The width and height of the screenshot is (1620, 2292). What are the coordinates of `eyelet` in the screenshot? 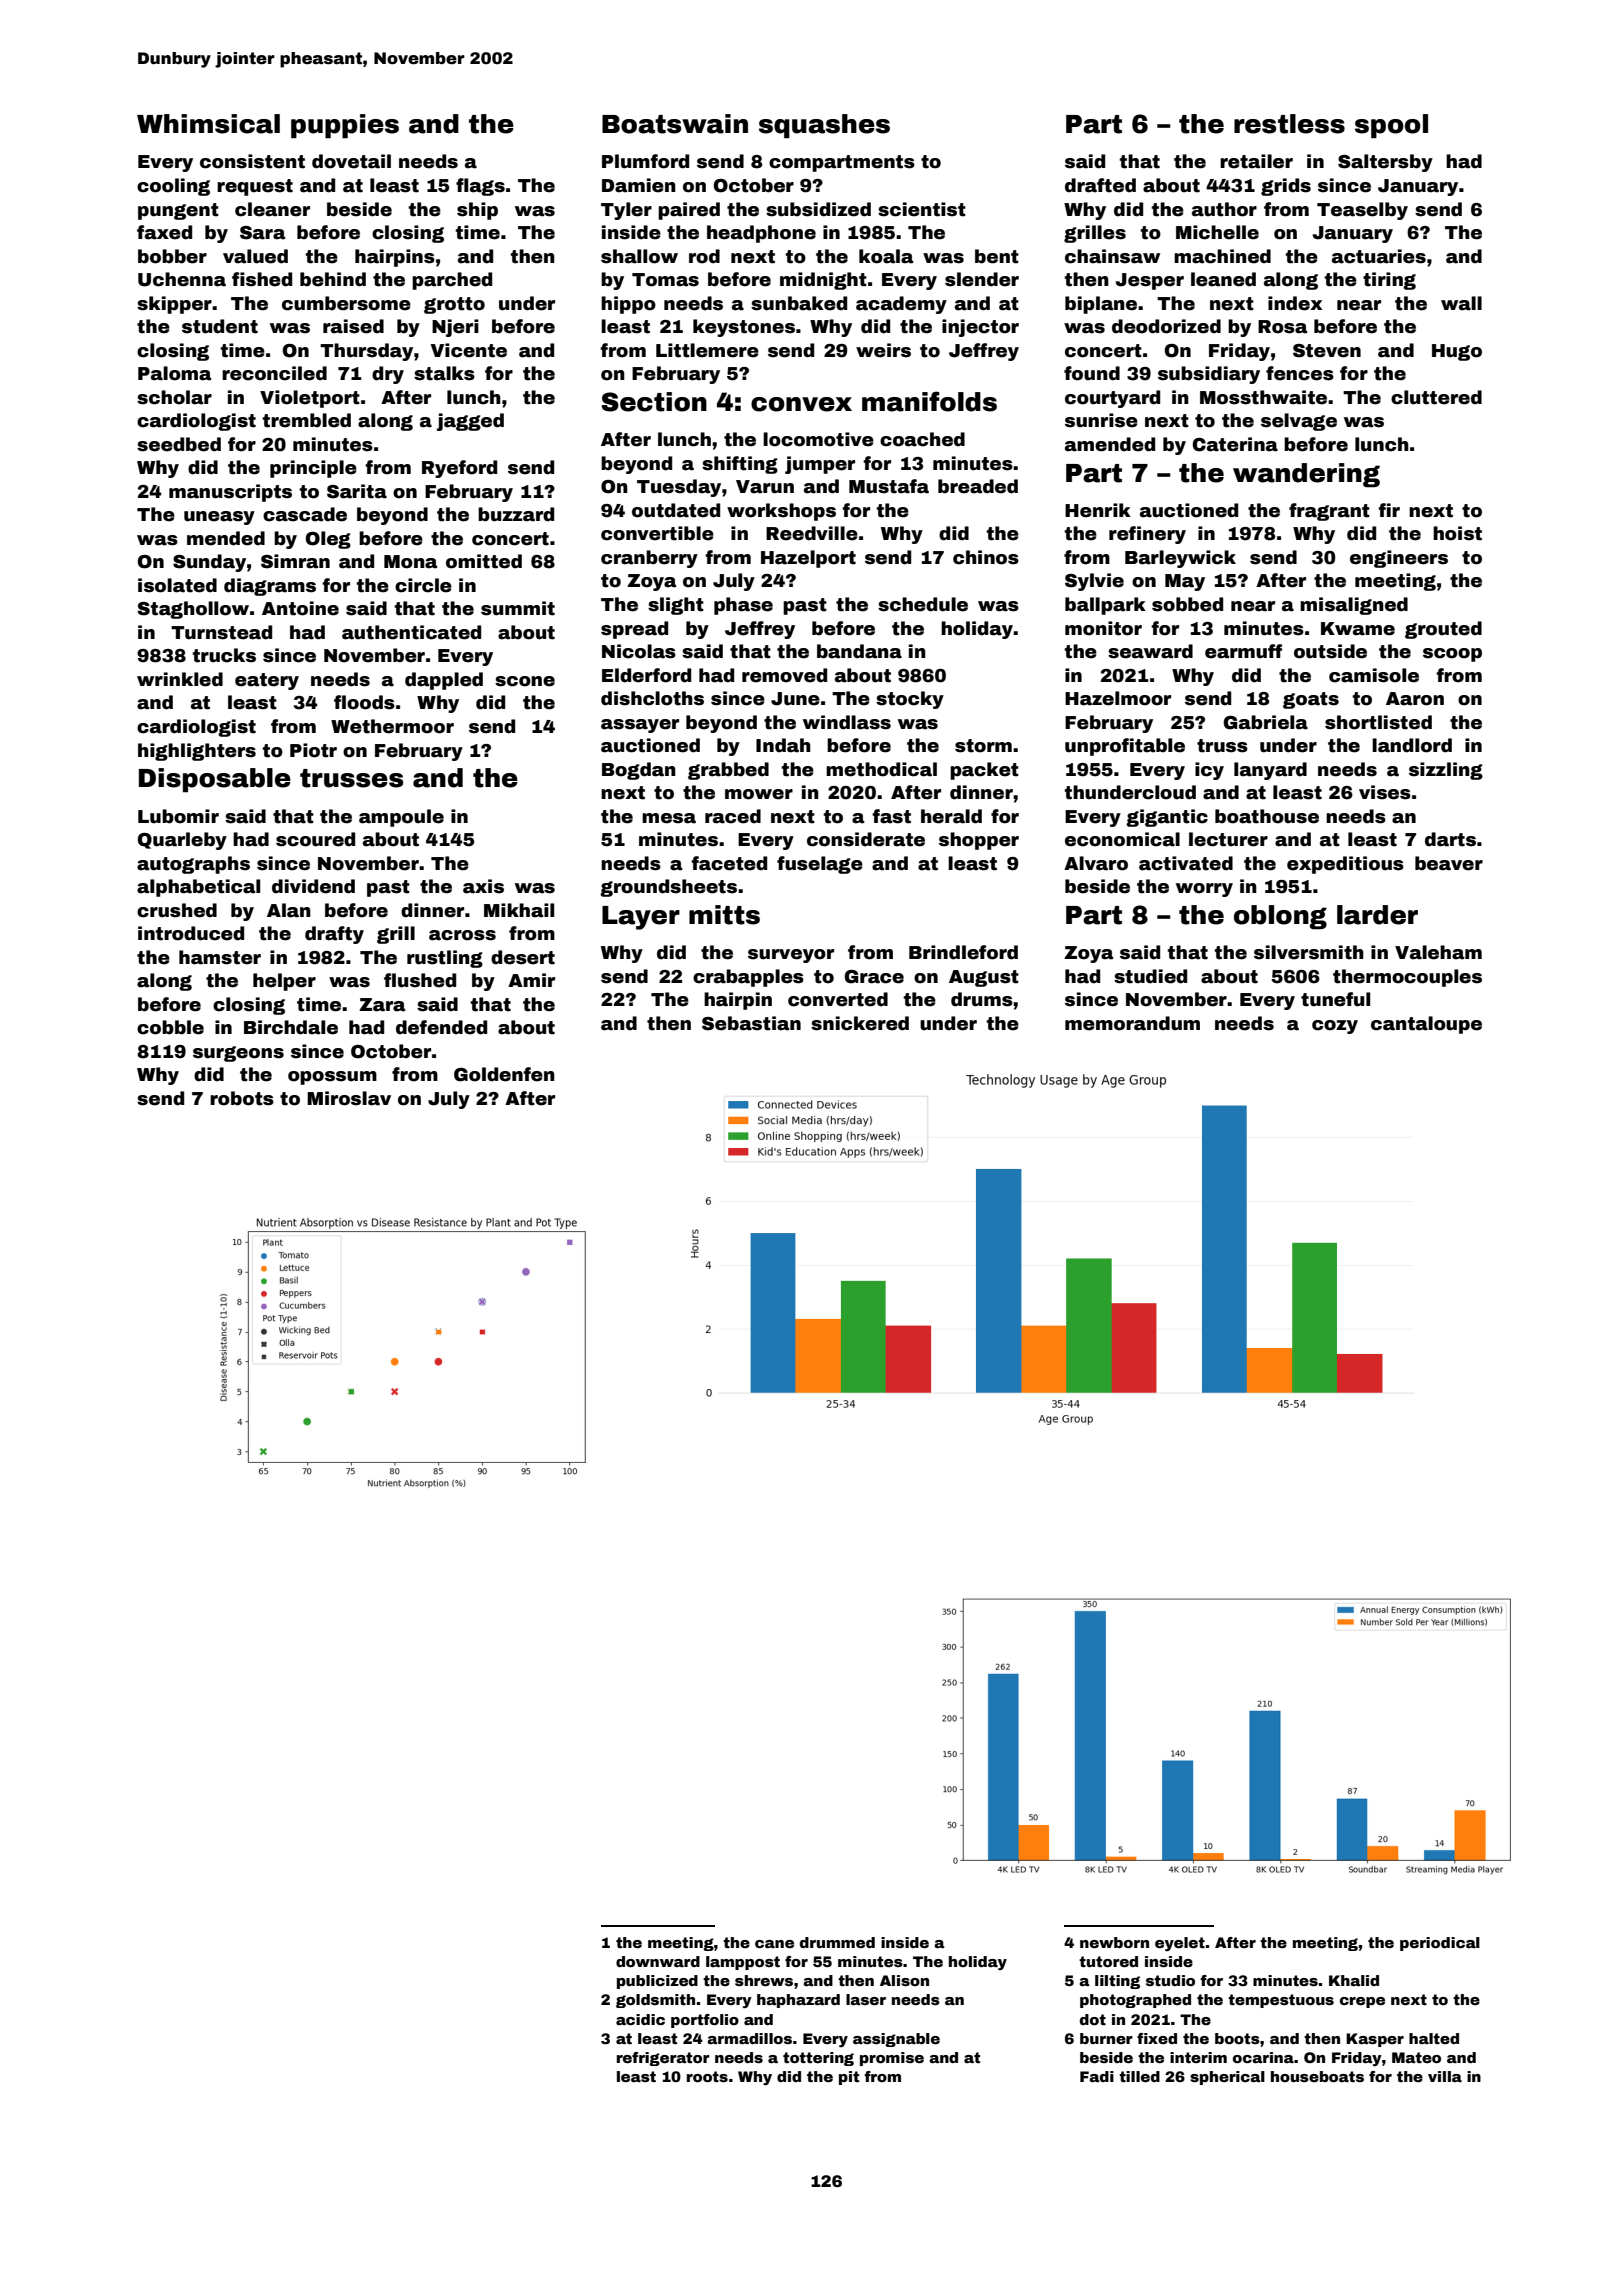 It's located at (1180, 1944).
